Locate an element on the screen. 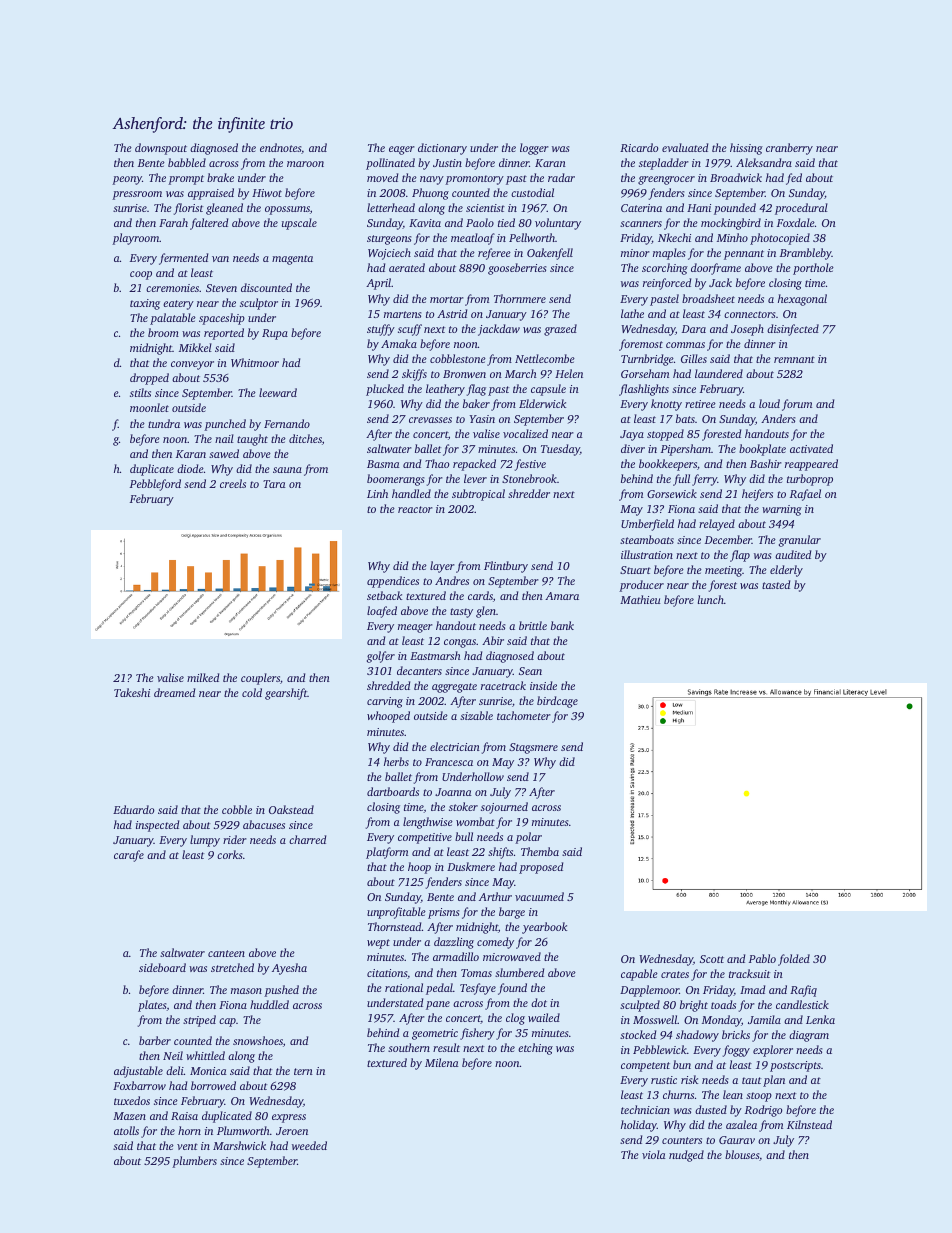 This screenshot has height=1233, width=952. pennant is located at coordinates (744, 255).
